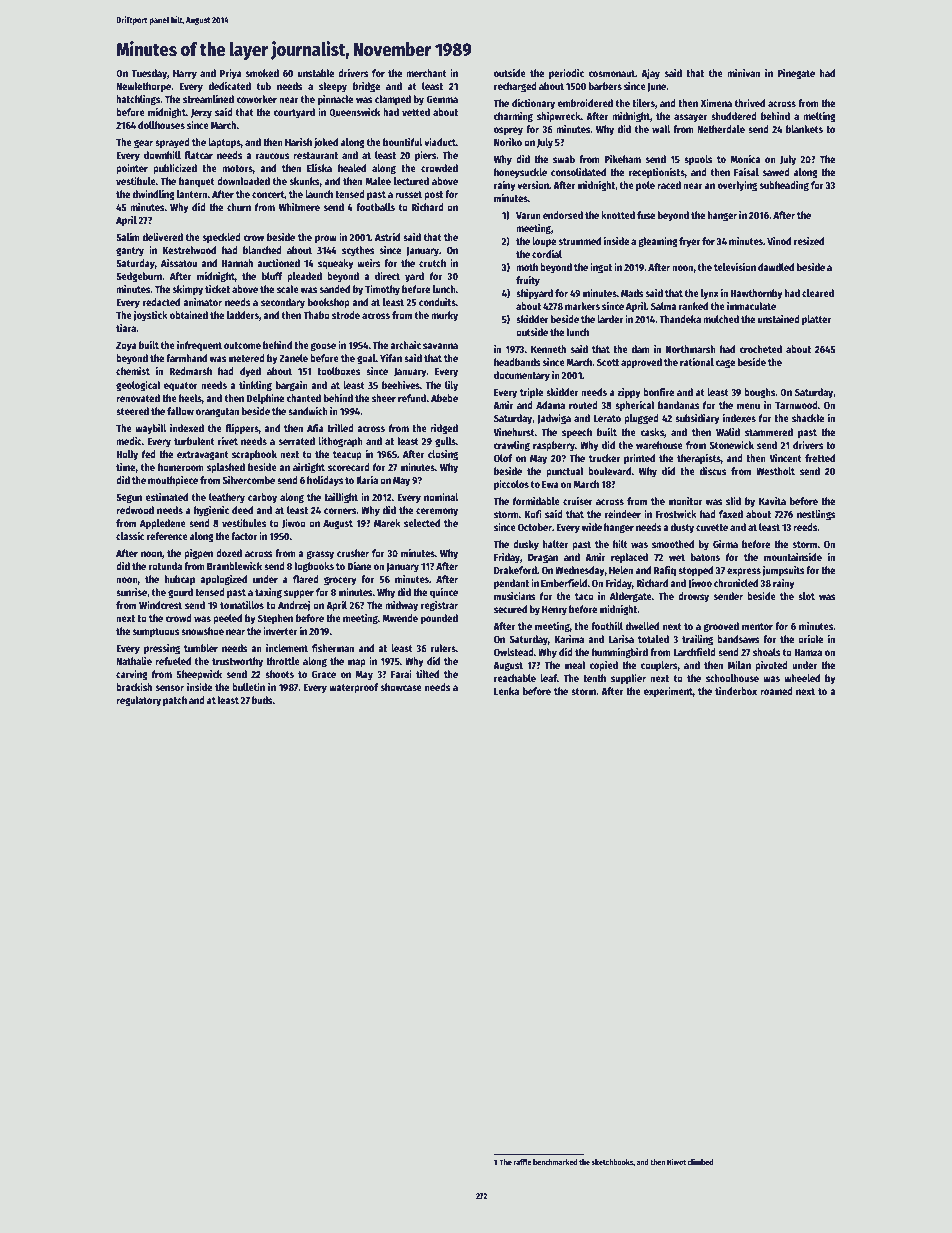  What do you see at coordinates (248, 687) in the image?
I see `bulletin` at bounding box center [248, 687].
